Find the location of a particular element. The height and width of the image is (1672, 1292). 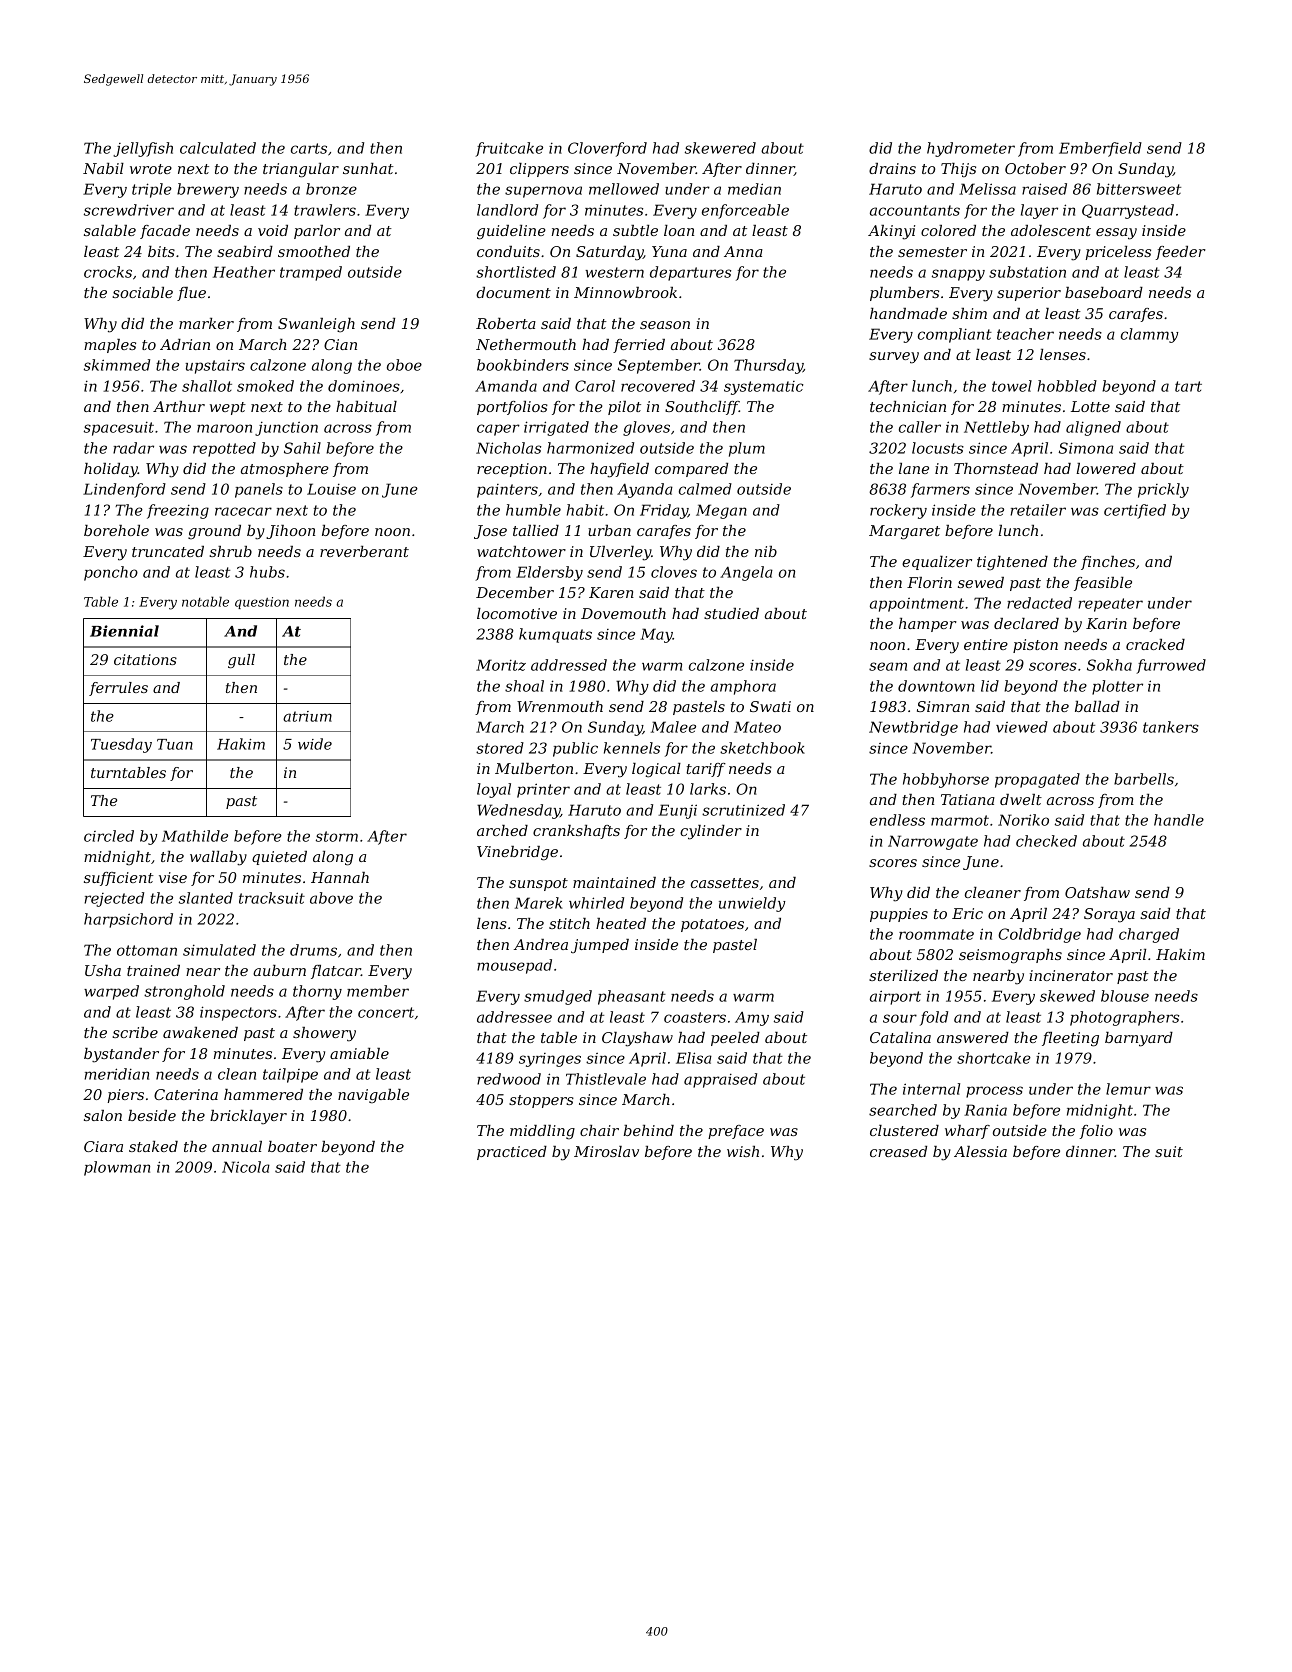

truncated is located at coordinates (168, 551).
